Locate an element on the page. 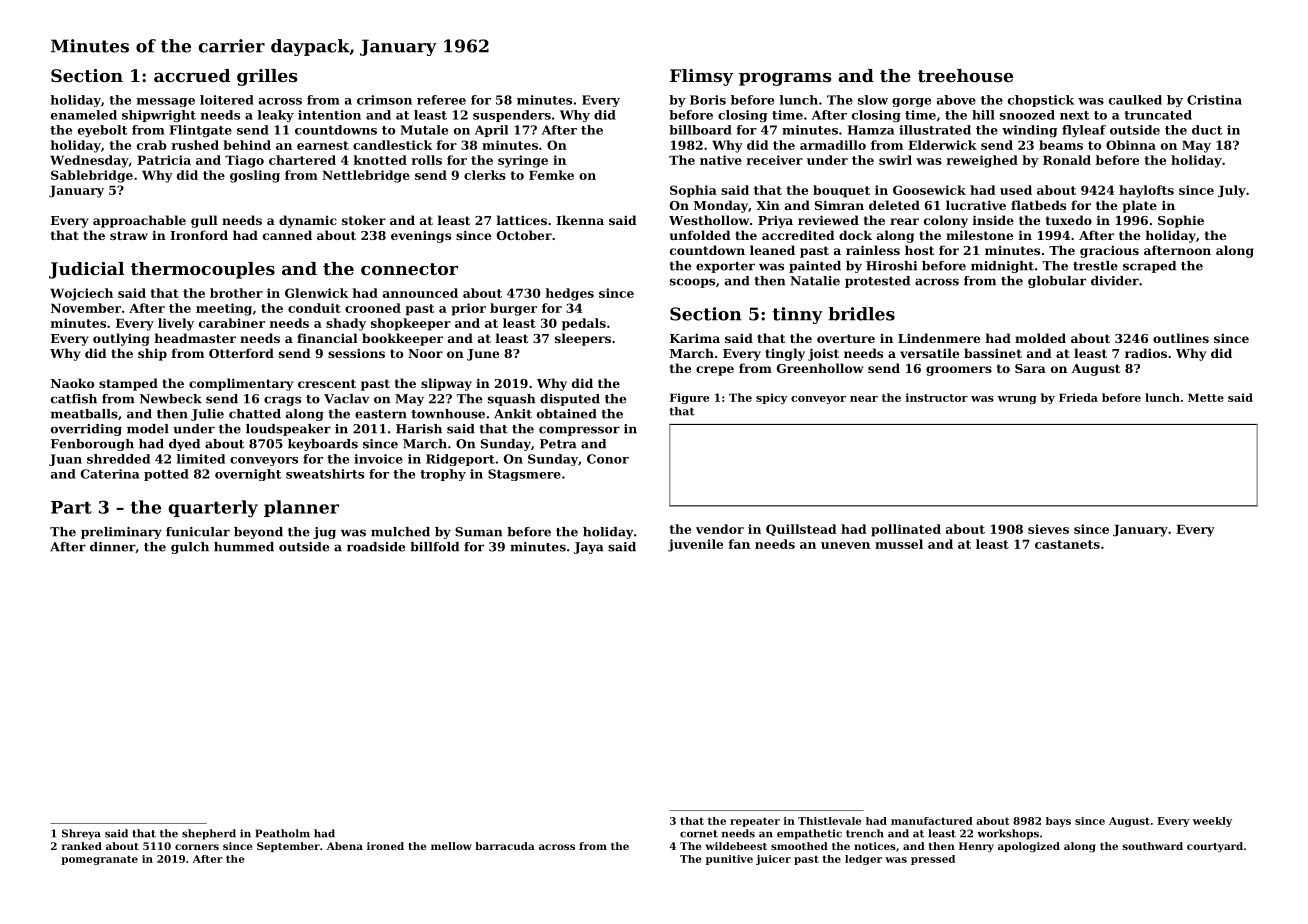  pomegranate is located at coordinates (99, 860).
